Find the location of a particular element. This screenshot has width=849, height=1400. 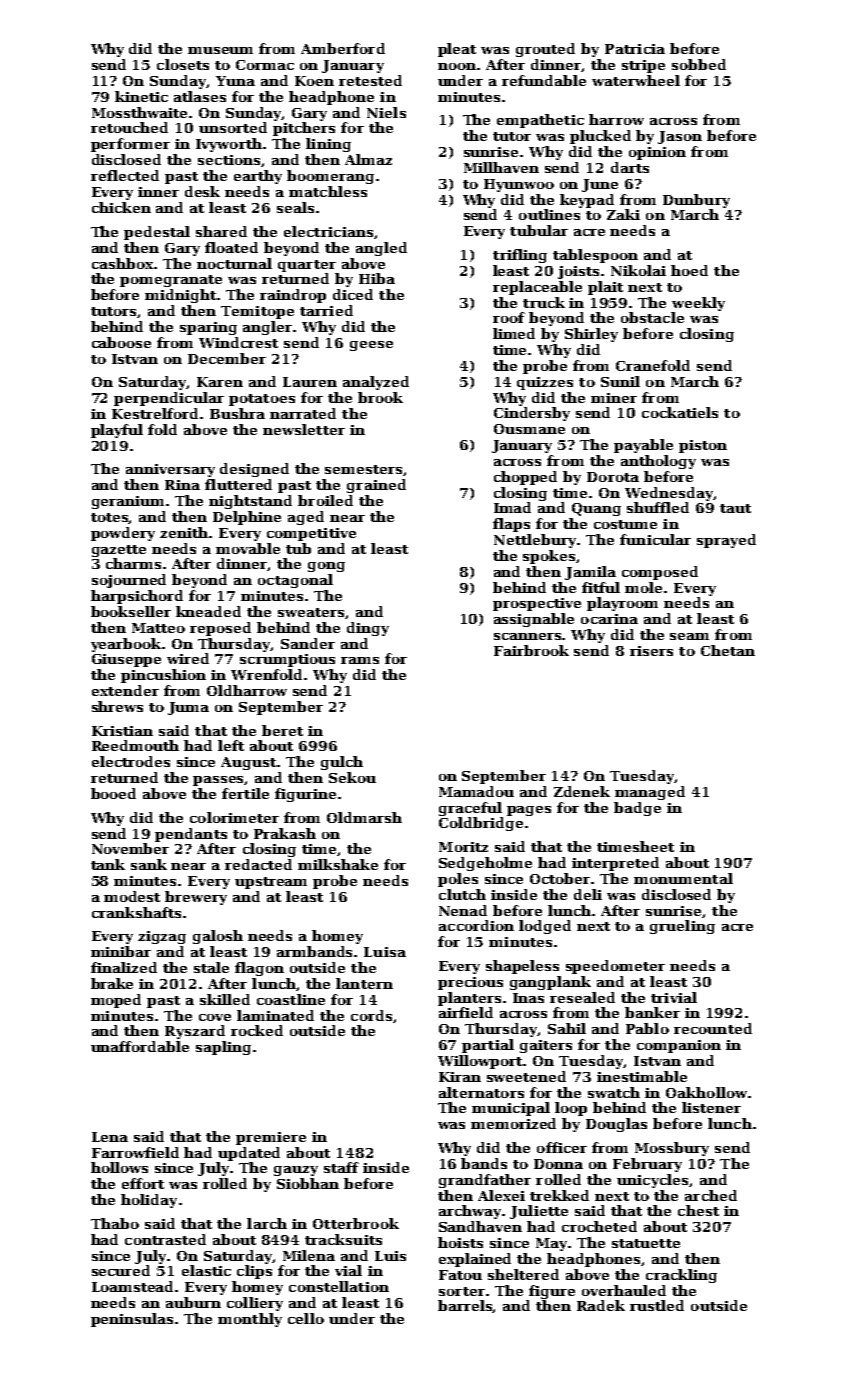

left is located at coordinates (231, 745).
